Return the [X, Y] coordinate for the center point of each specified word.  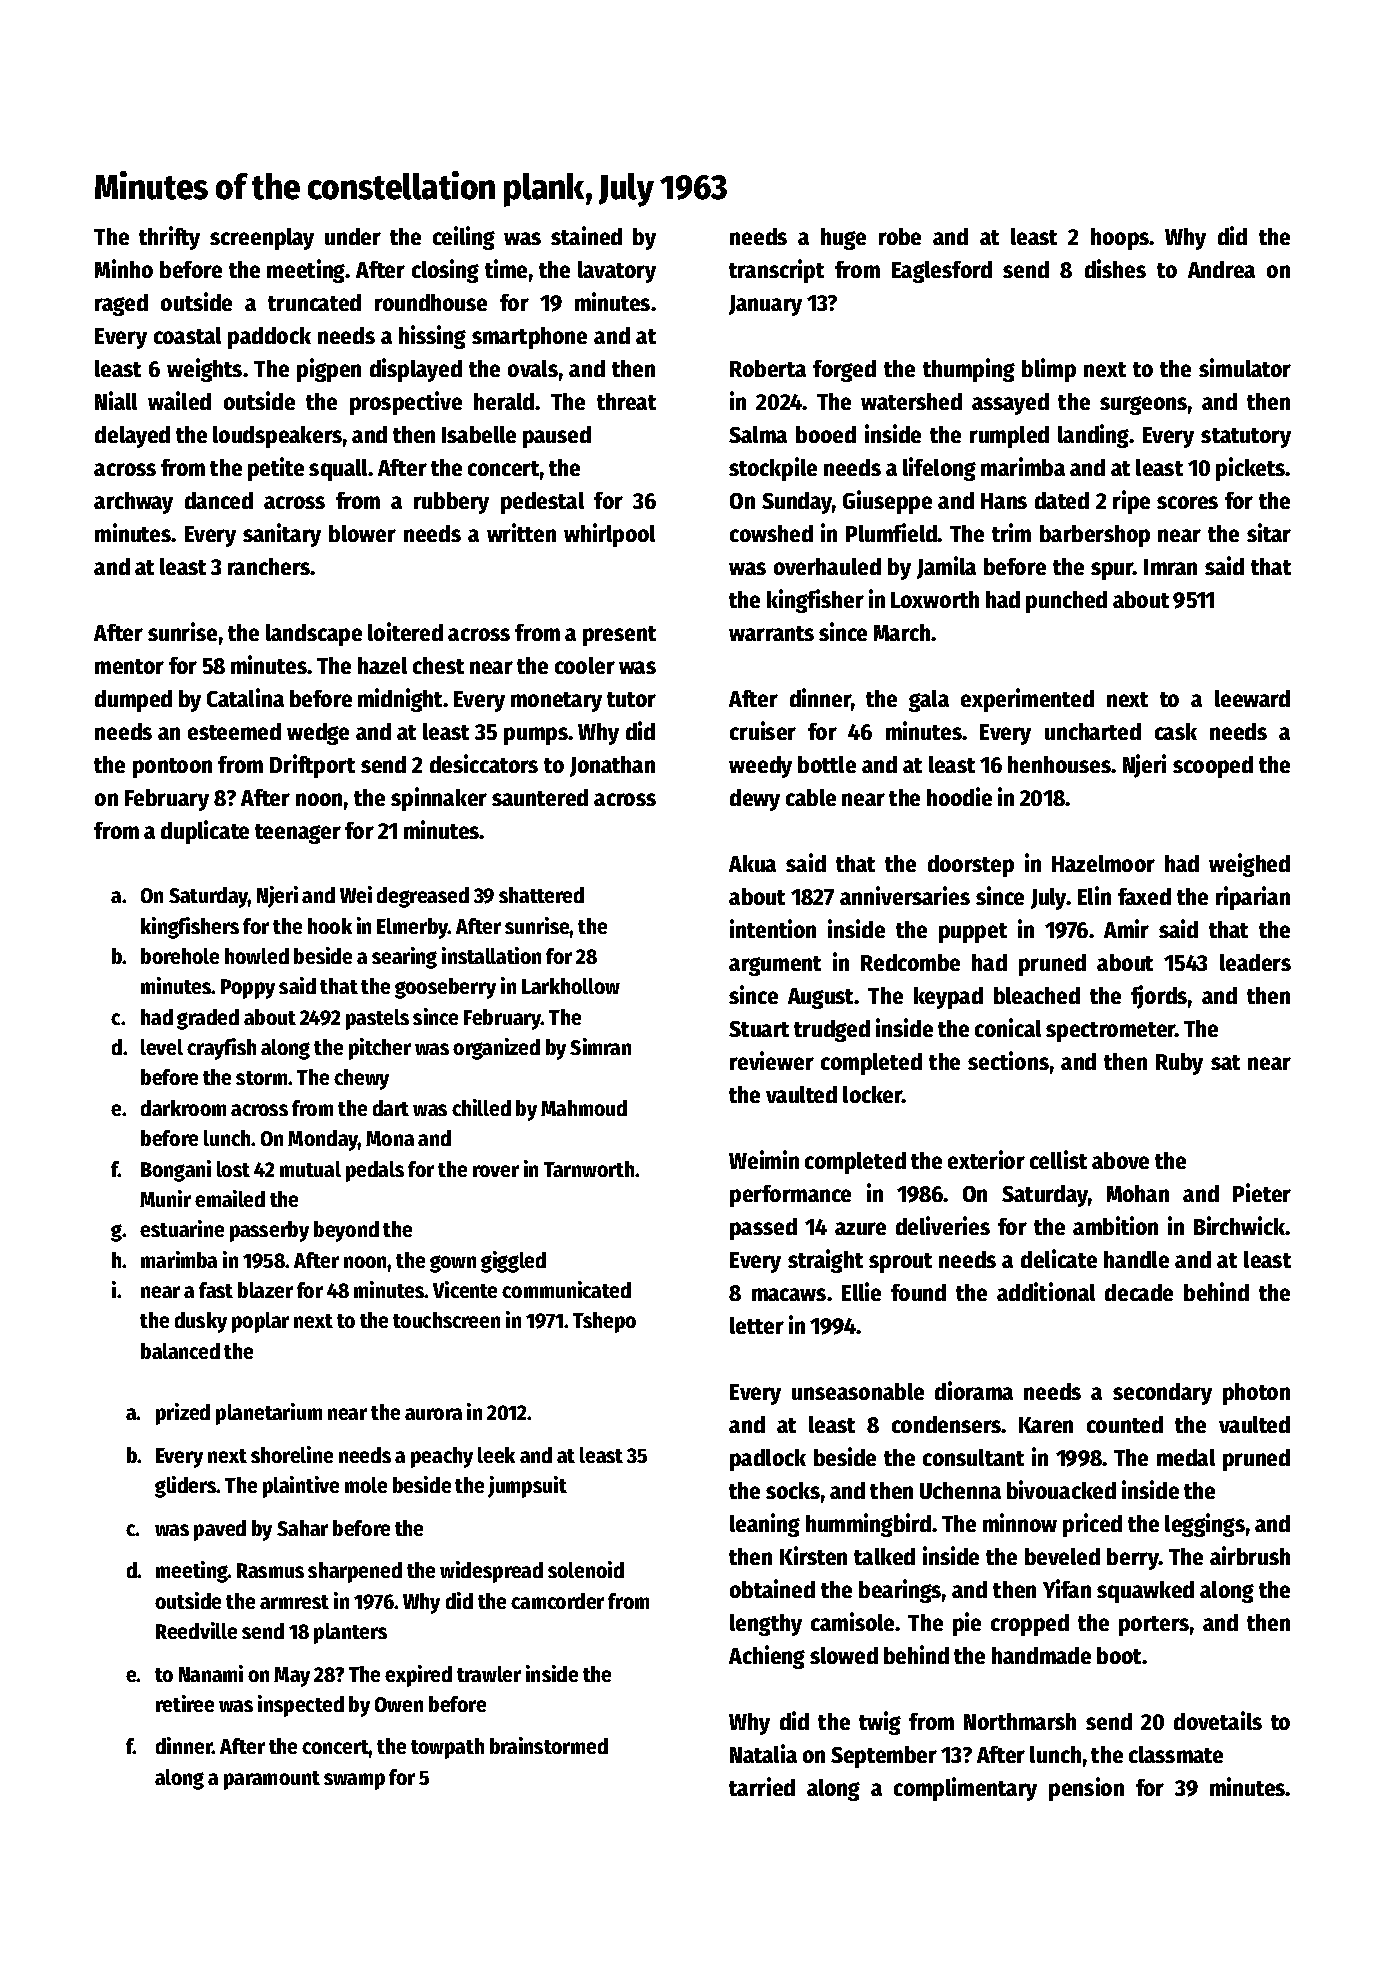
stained [586, 235]
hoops [1120, 239]
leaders [1255, 962]
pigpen [329, 370]
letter [757, 1325]
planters [350, 1633]
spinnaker [439, 799]
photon [1256, 1394]
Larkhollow [571, 986]
